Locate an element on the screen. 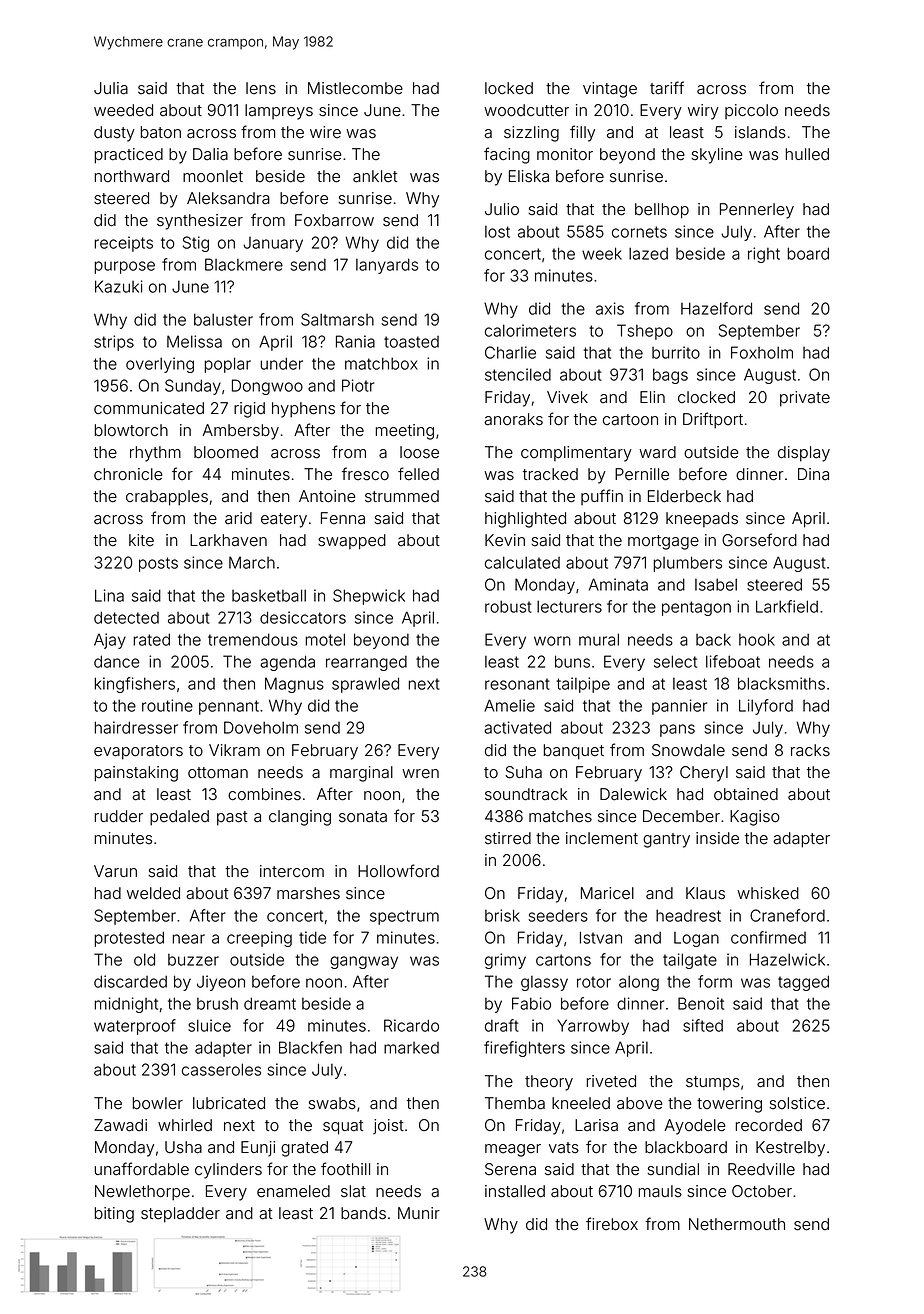 Image resolution: width=924 pixels, height=1314 pixels. pans is located at coordinates (677, 730).
